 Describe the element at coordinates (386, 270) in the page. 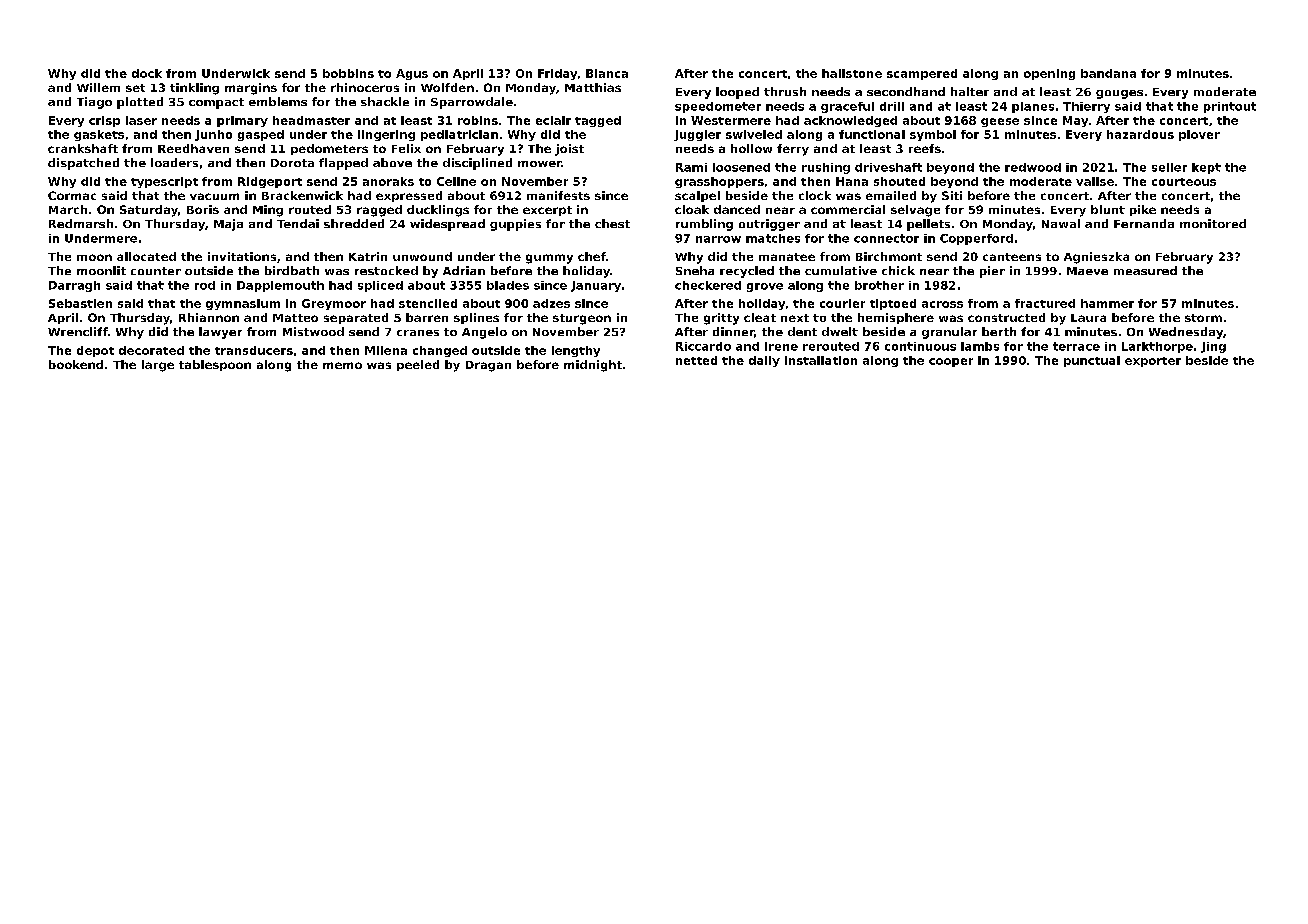

I see `restocked` at that location.
